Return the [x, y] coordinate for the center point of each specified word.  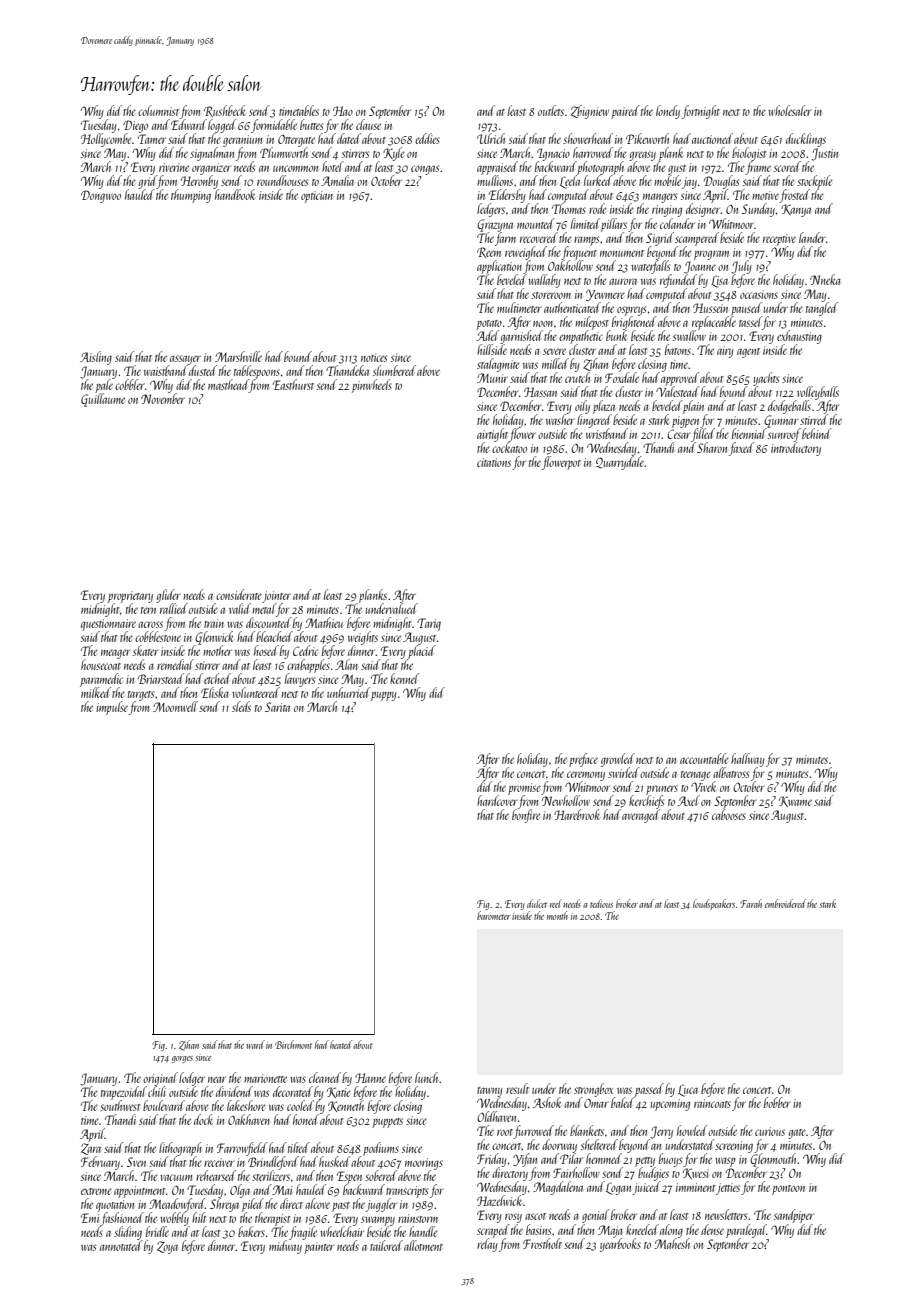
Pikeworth [647, 138]
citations [494, 462]
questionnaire [108, 625]
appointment [140, 1192]
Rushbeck [225, 111]
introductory [796, 449]
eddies [427, 138]
